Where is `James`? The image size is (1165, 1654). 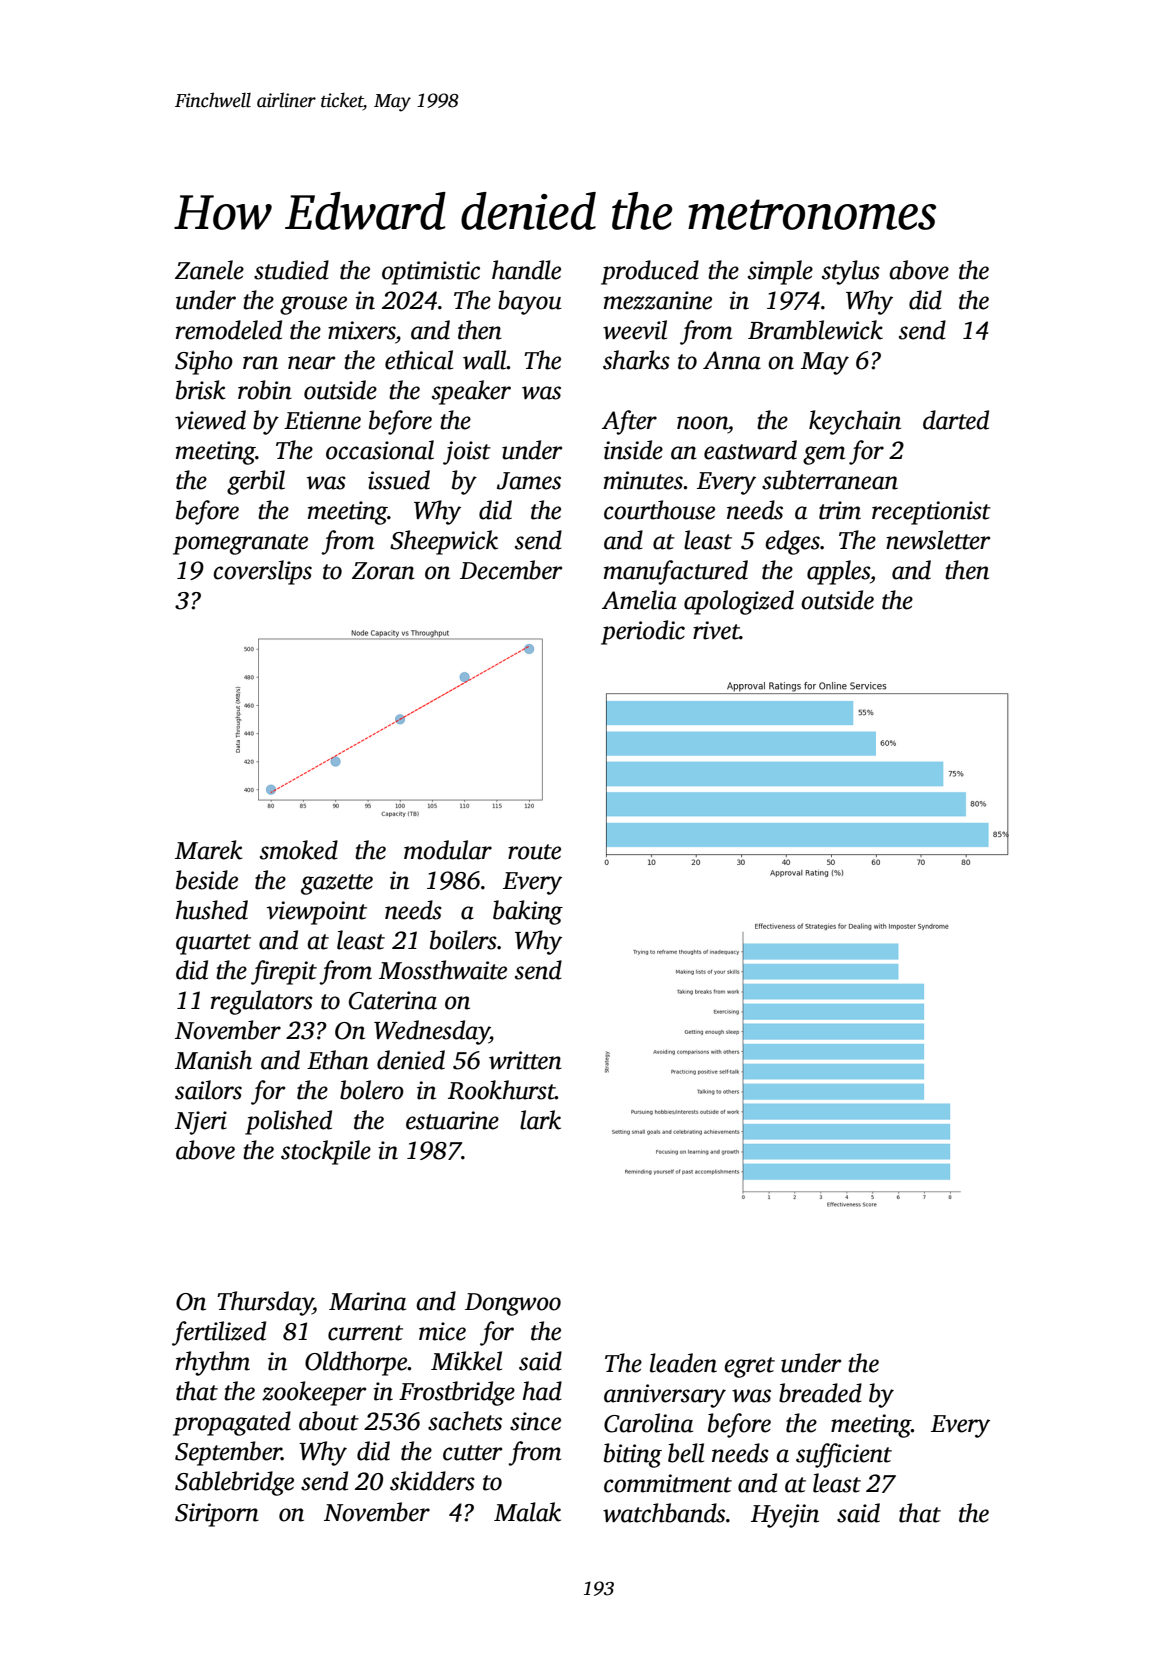
James is located at coordinates (529, 481).
